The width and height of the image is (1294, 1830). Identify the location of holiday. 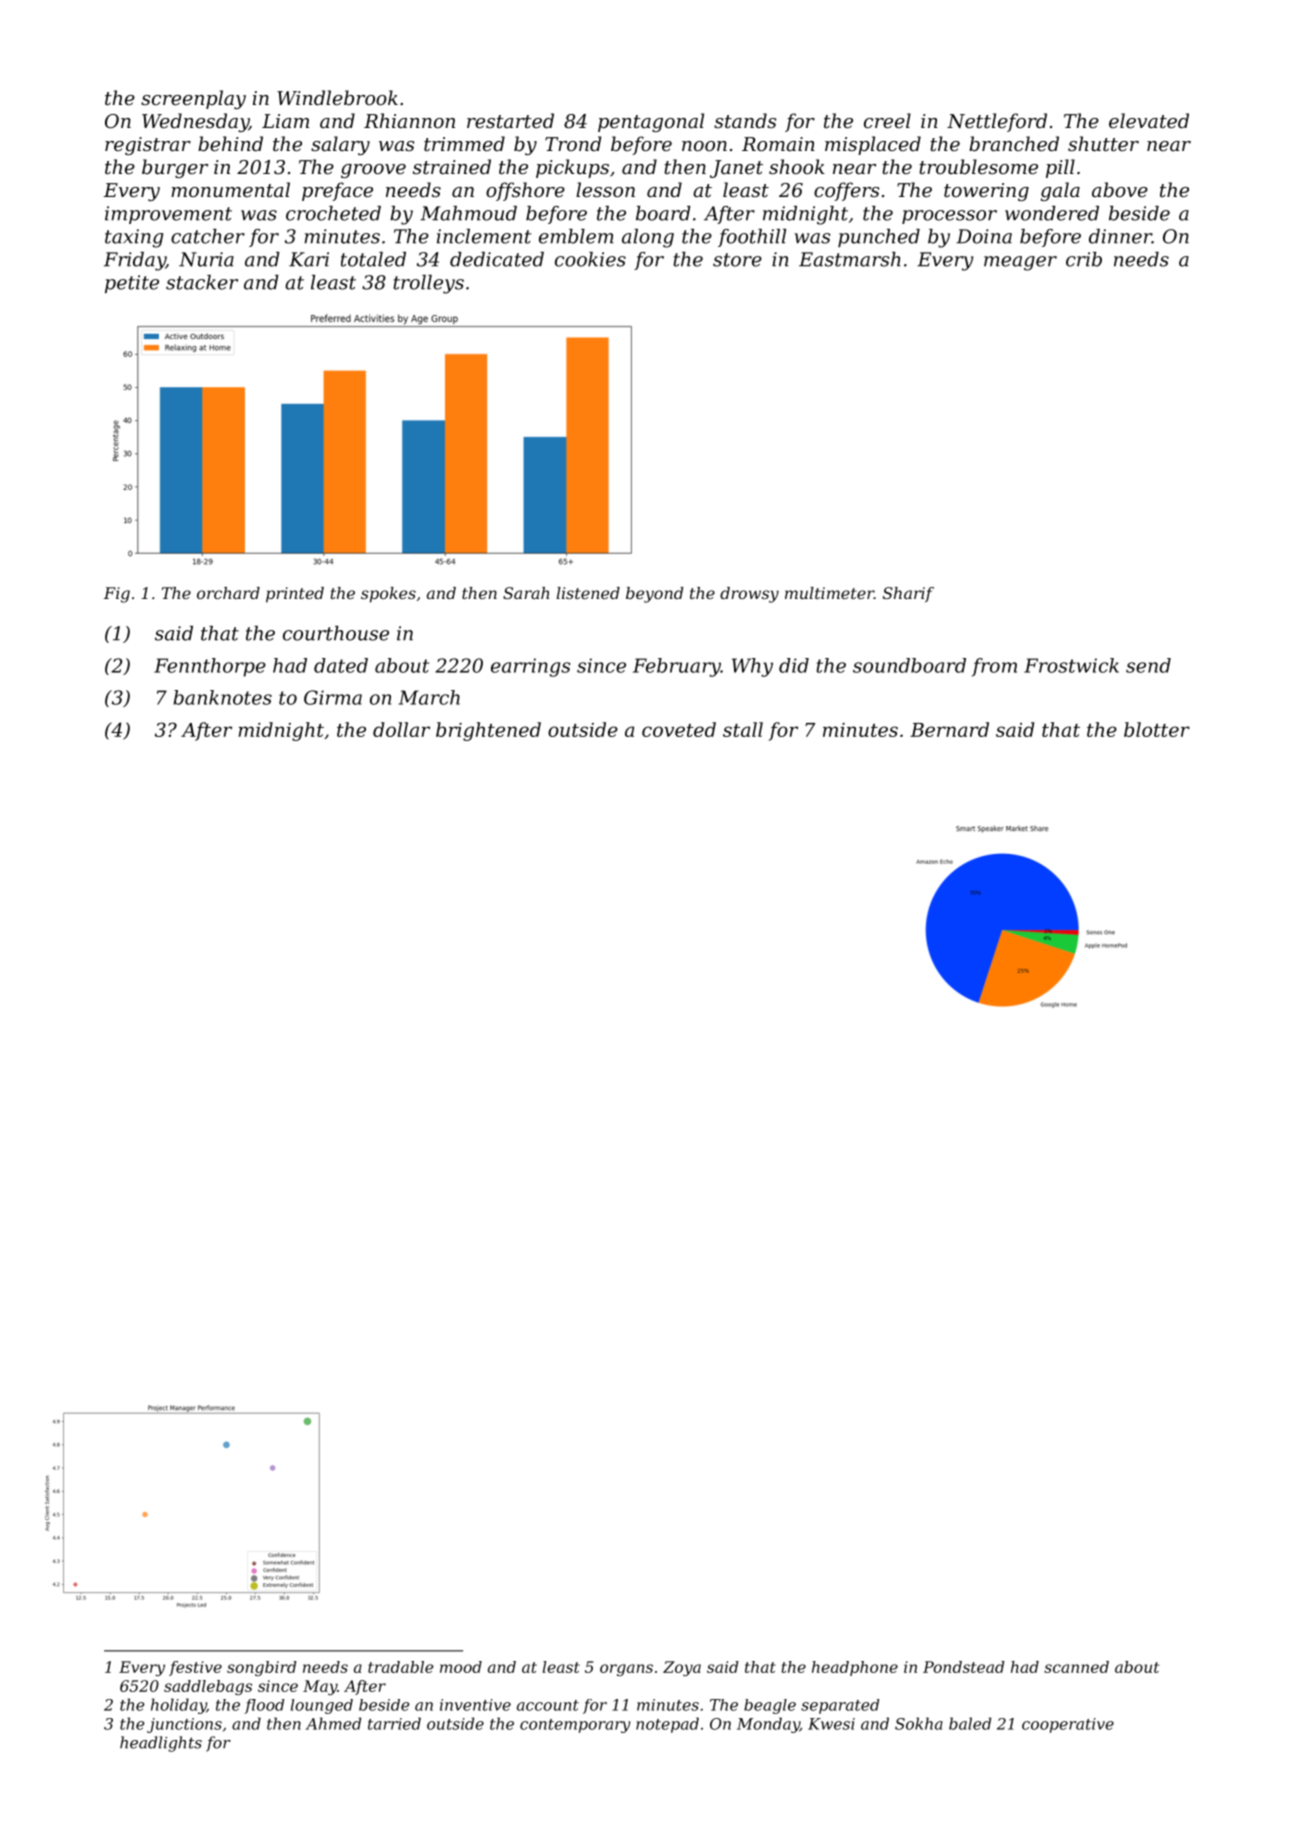
(179, 1706).
